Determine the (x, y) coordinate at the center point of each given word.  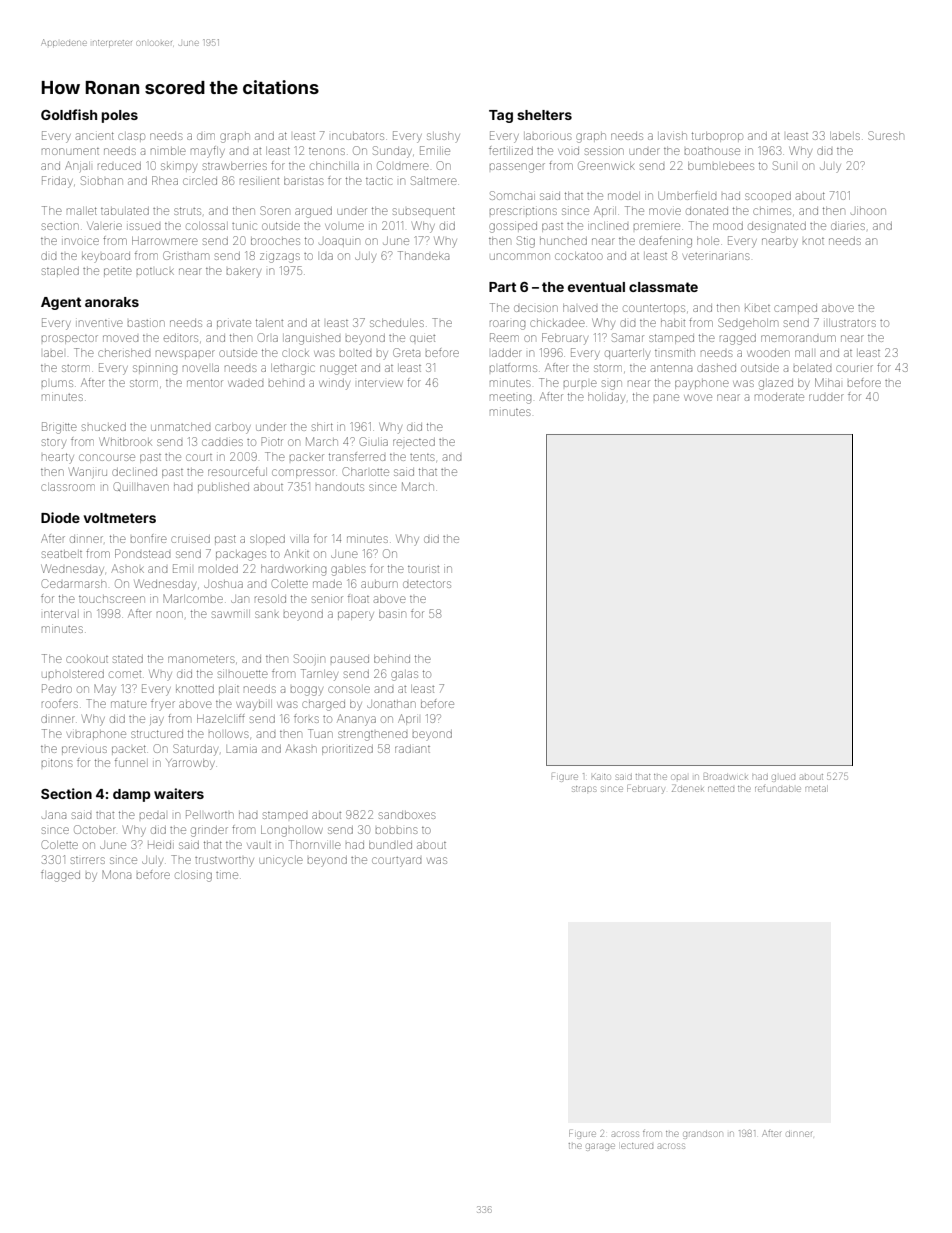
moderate (779, 397)
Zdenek (687, 788)
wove (698, 397)
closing (193, 876)
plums (57, 383)
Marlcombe (193, 598)
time (227, 875)
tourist (423, 569)
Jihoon (868, 211)
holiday (606, 398)
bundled (390, 845)
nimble (168, 151)
